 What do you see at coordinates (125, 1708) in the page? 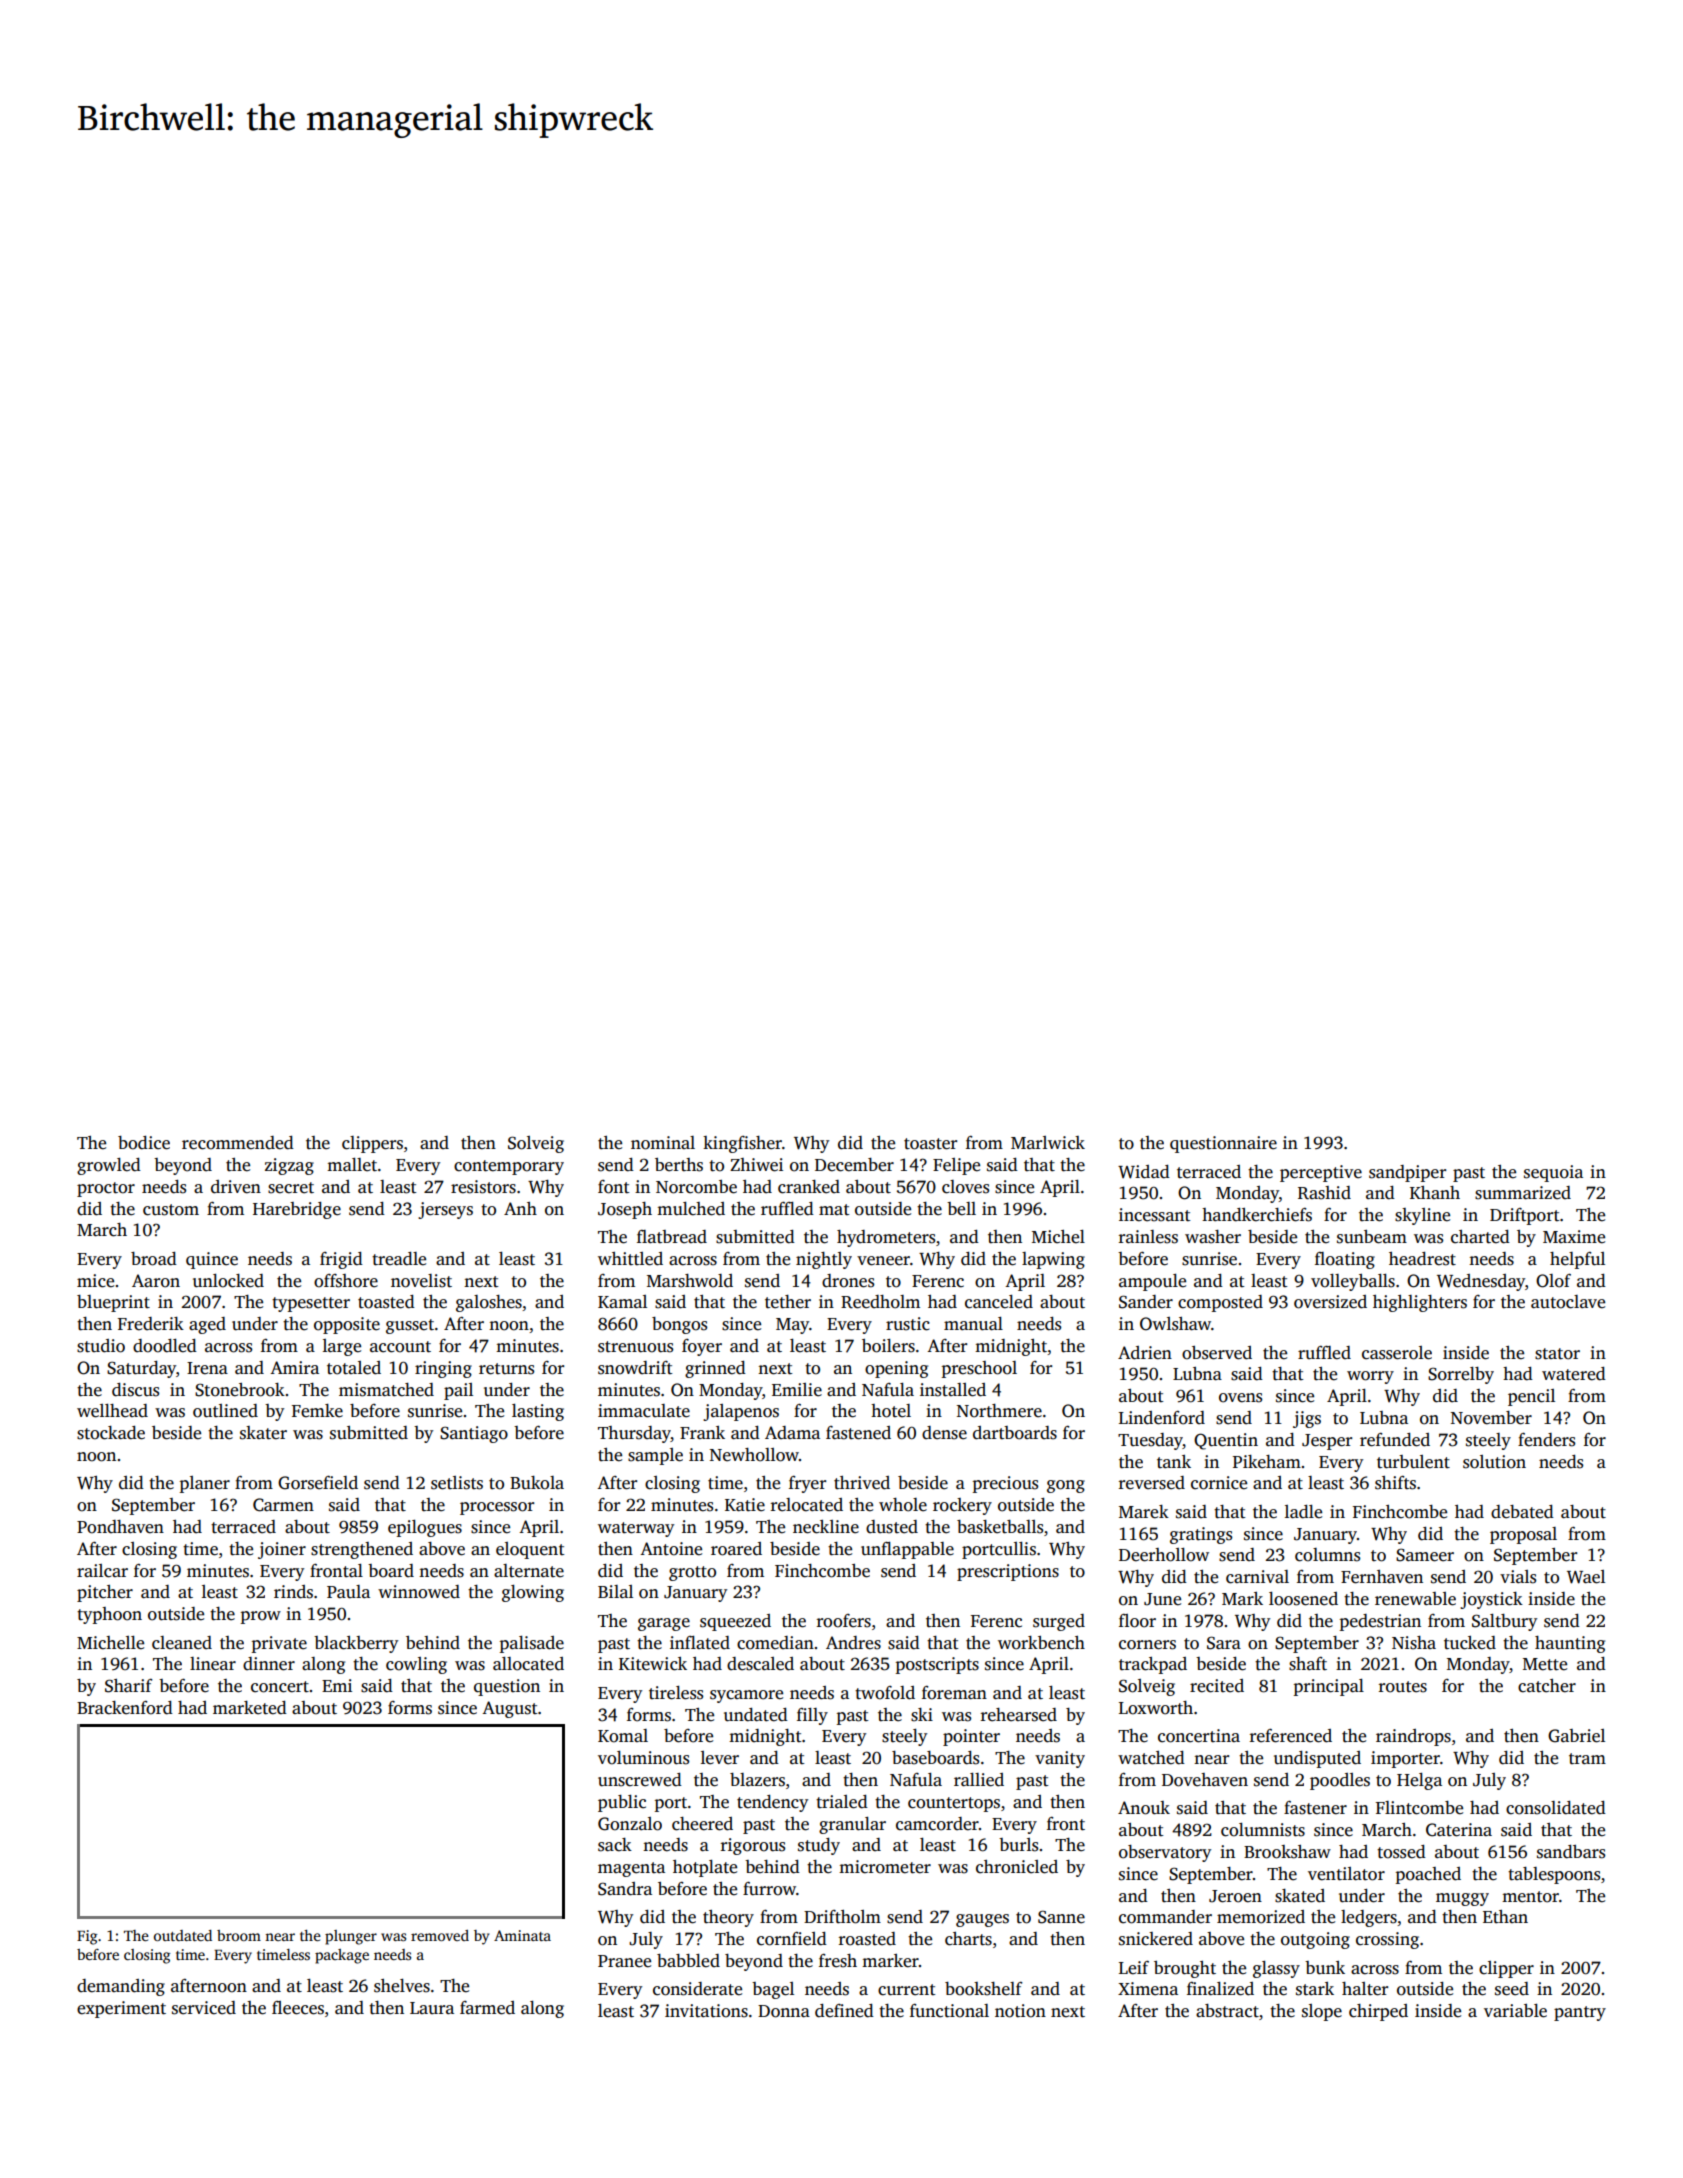
I see `Brackenford` at bounding box center [125, 1708].
